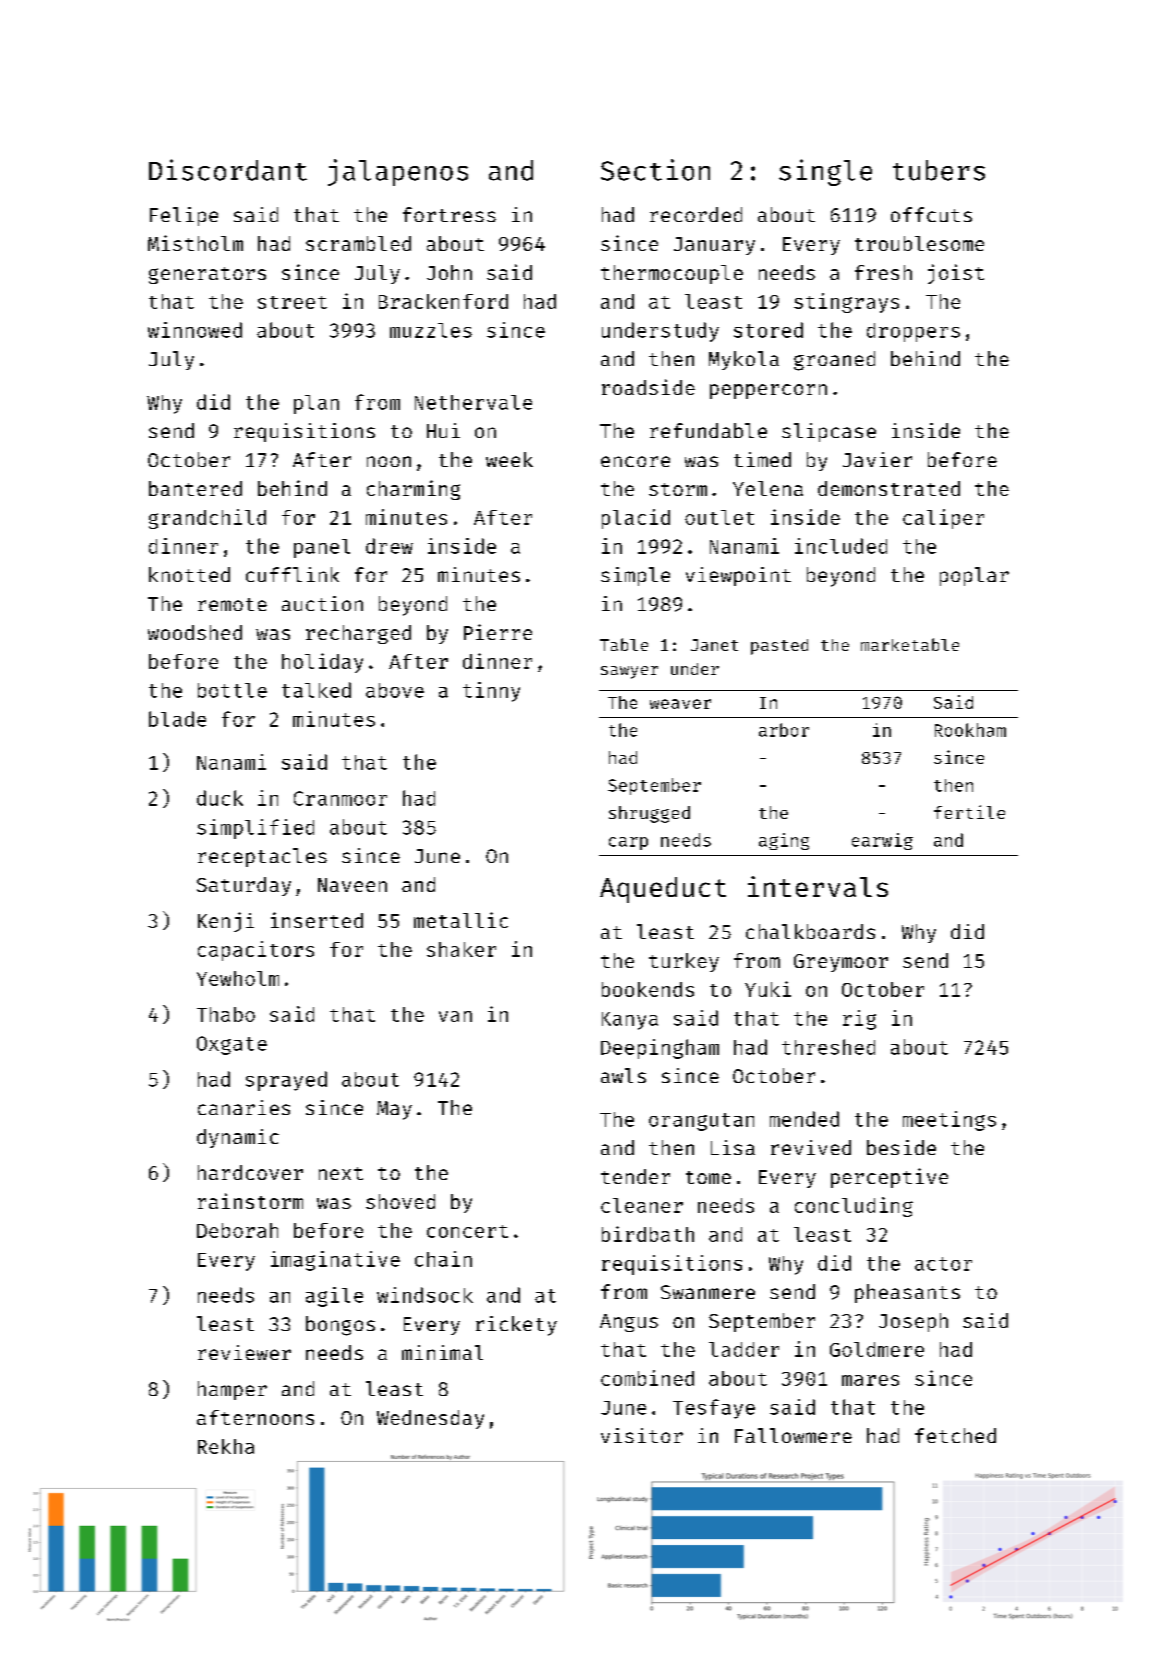  I want to click on Naveen, so click(352, 885).
